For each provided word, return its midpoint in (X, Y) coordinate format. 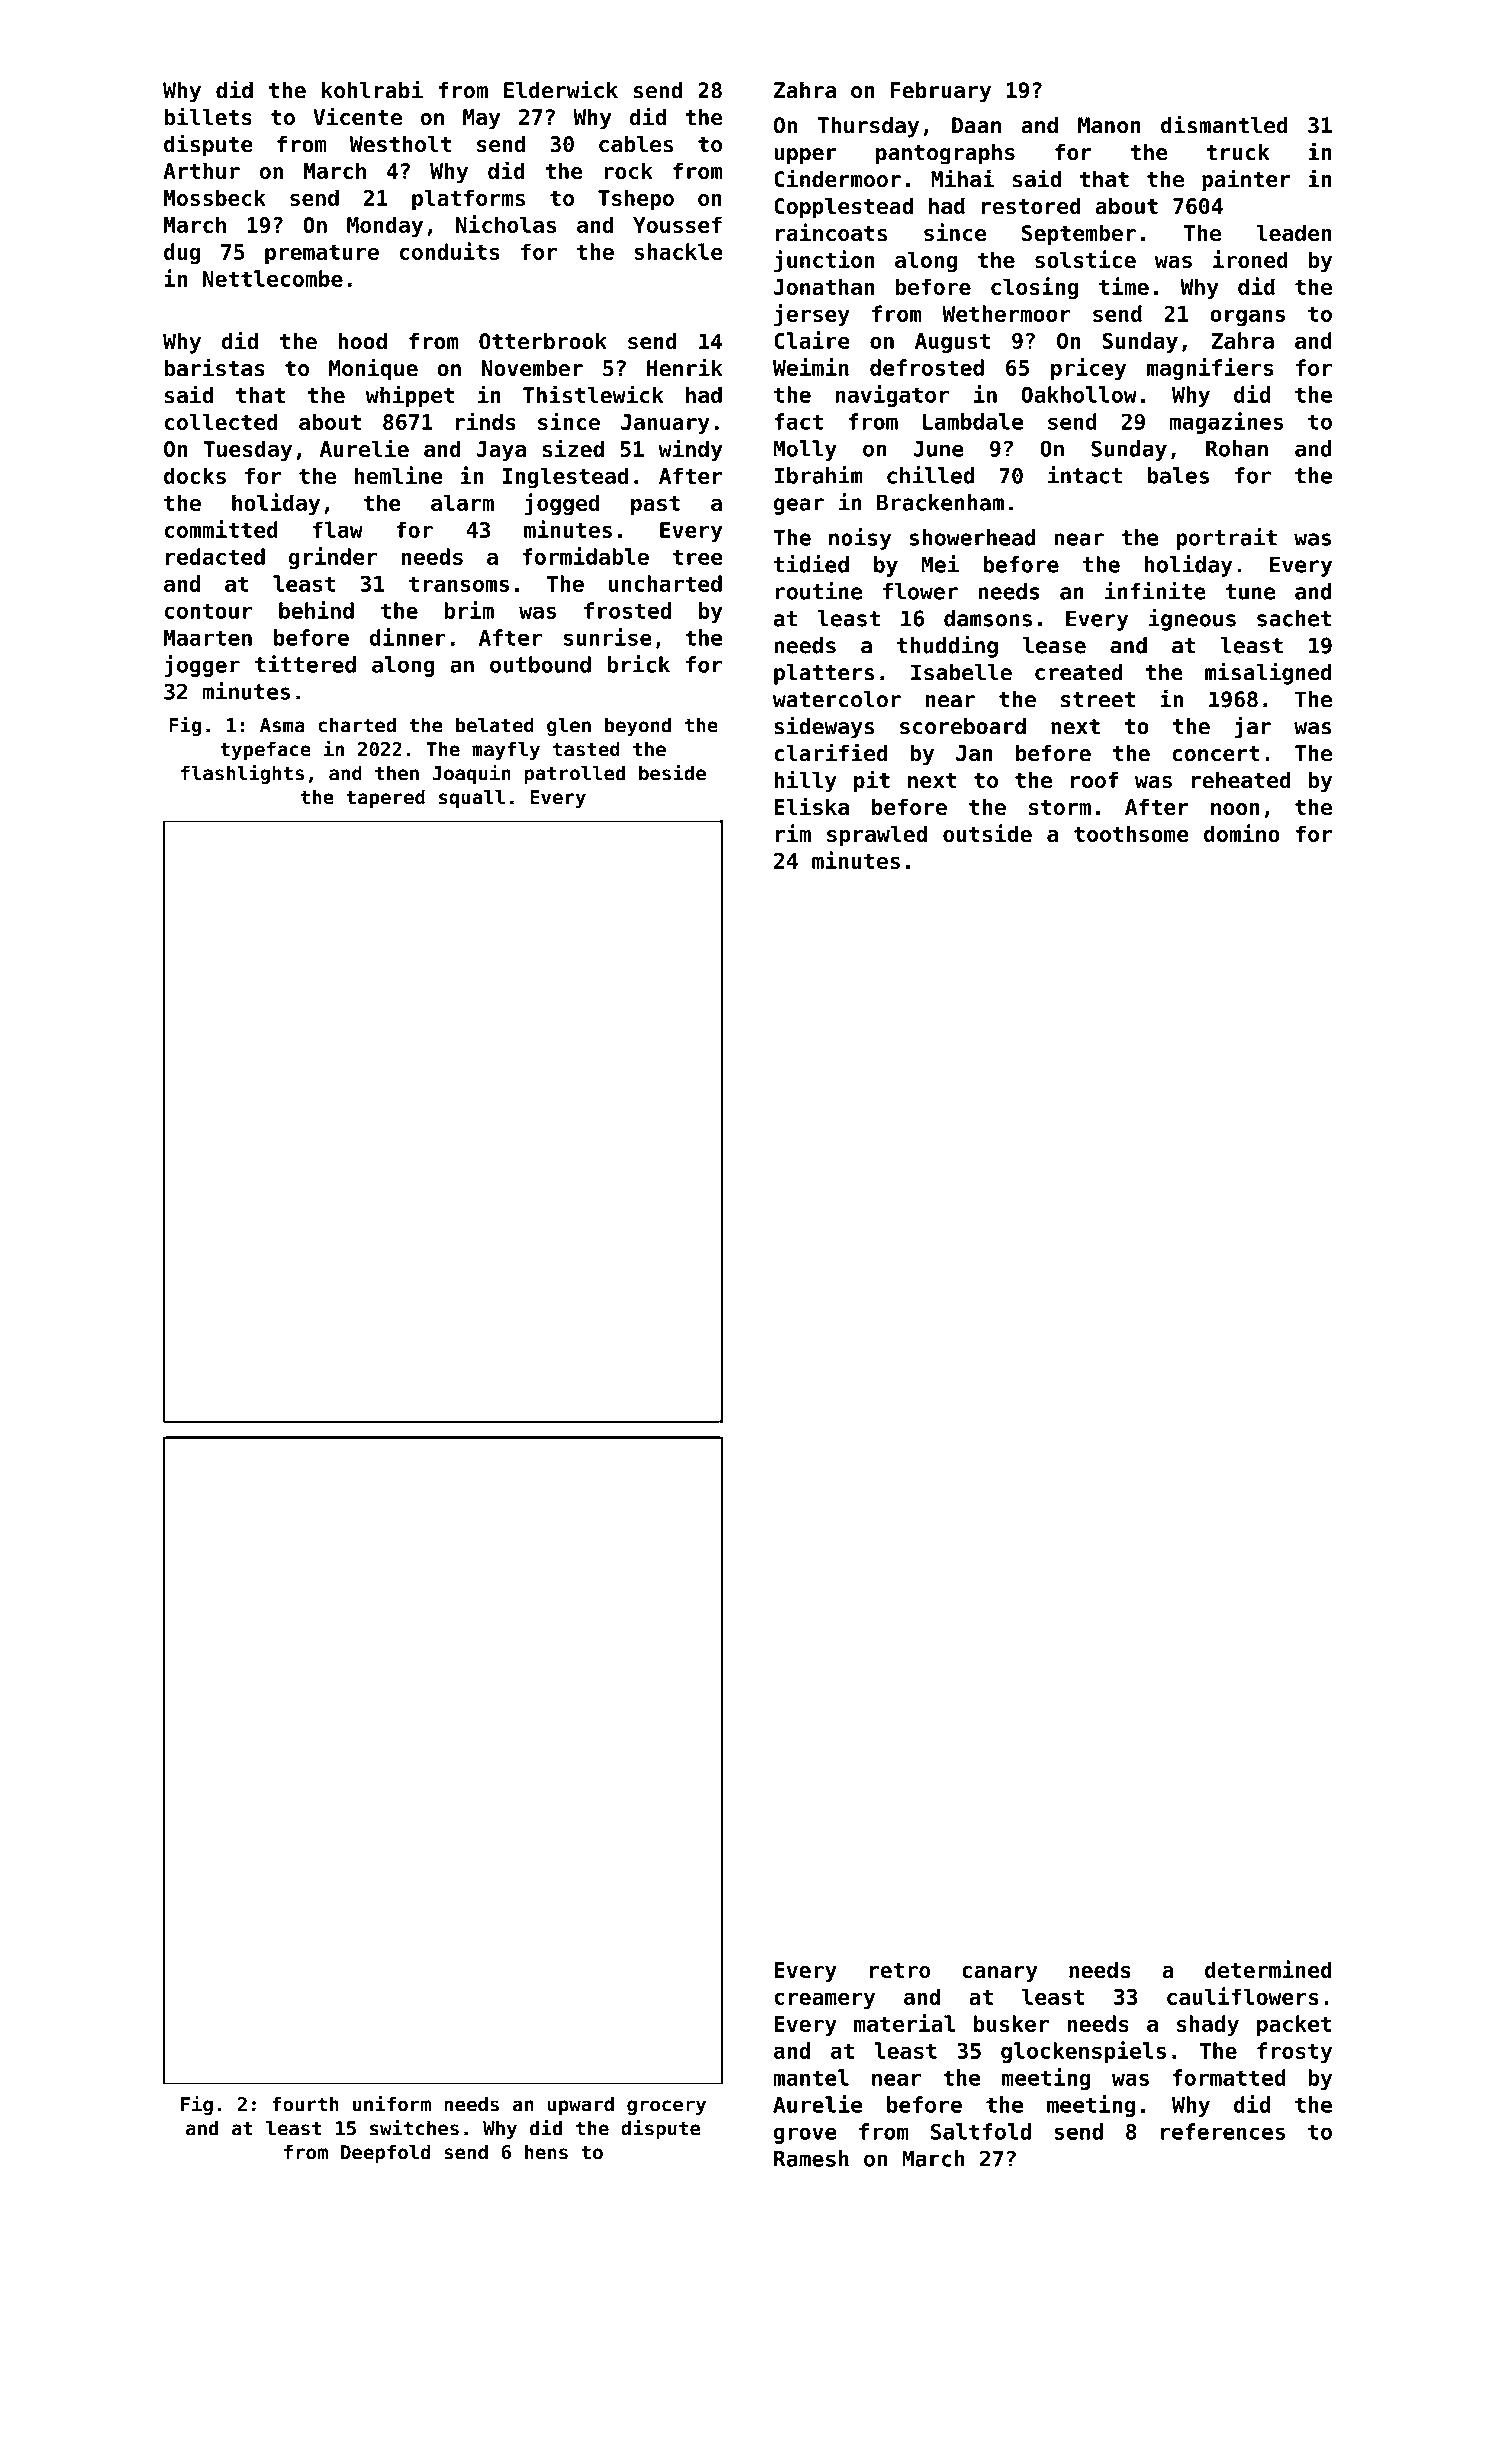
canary (1000, 1974)
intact (1085, 475)
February (940, 92)
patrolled (574, 774)
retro (900, 1970)
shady (1208, 2025)
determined (1268, 1969)
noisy (860, 539)
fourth (305, 2104)
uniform (392, 2103)
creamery (824, 2001)
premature (322, 254)
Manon (1109, 125)
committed (221, 529)
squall (472, 798)
